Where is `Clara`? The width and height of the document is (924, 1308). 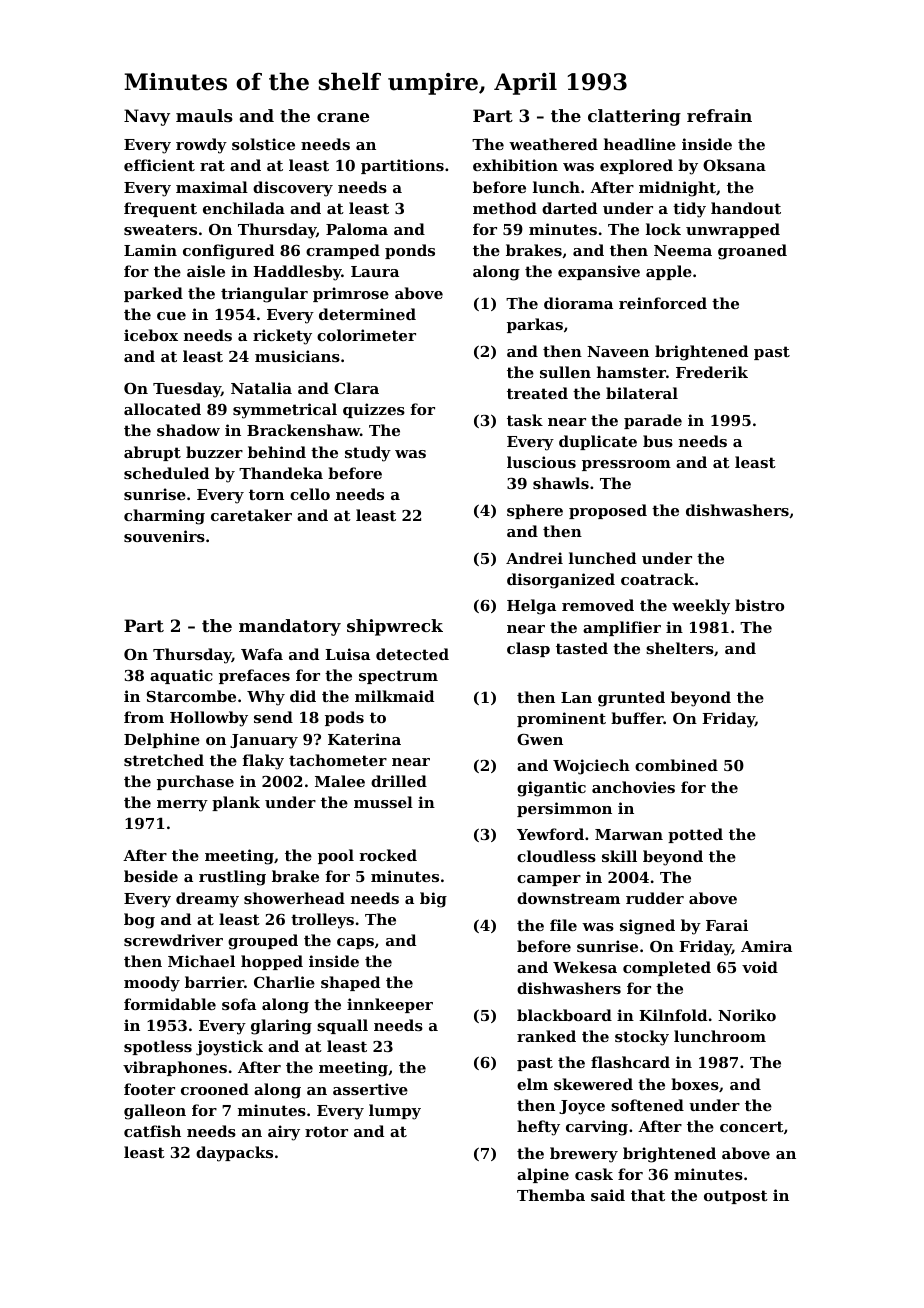
Clara is located at coordinates (356, 388).
